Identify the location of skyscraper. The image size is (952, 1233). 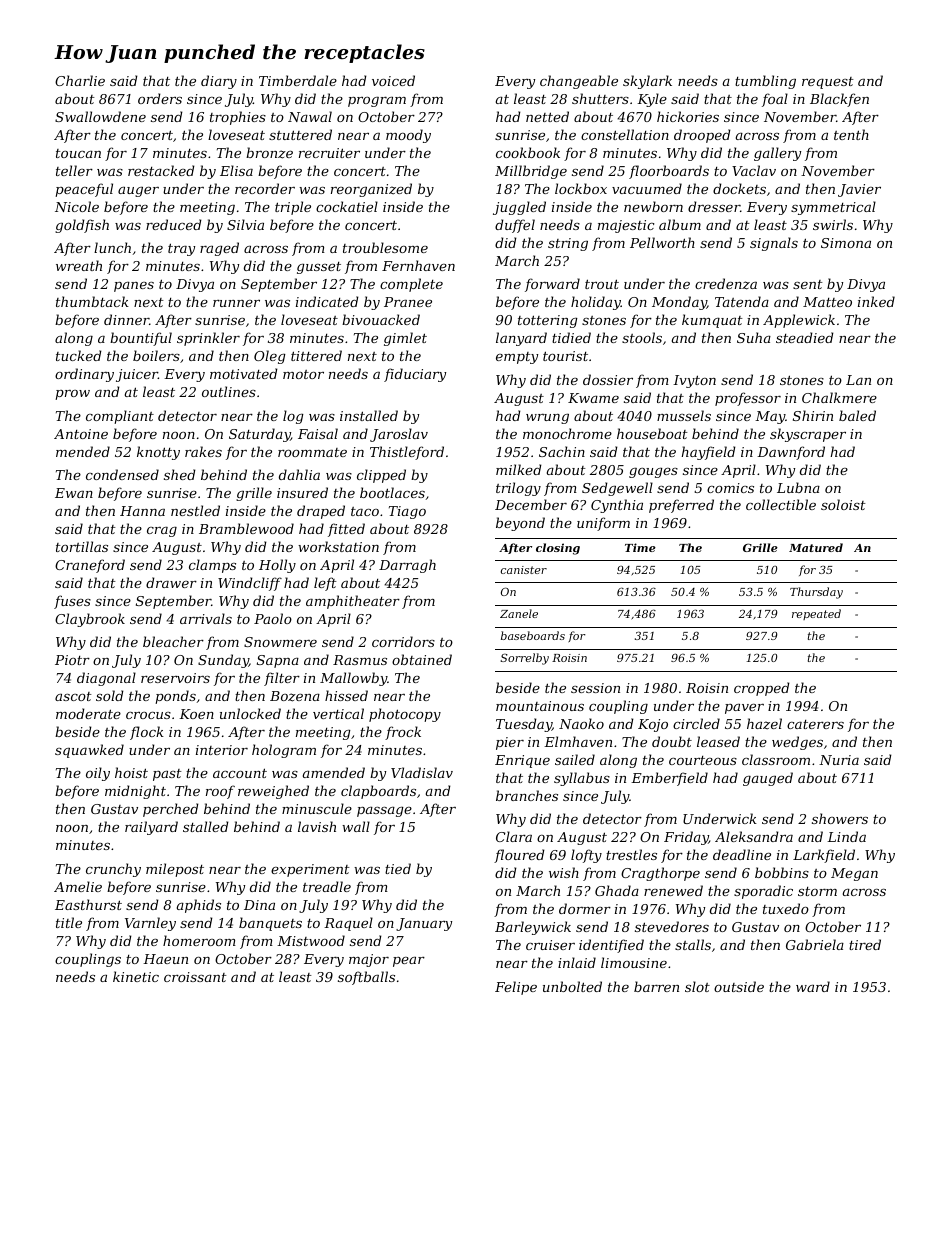
(808, 435).
